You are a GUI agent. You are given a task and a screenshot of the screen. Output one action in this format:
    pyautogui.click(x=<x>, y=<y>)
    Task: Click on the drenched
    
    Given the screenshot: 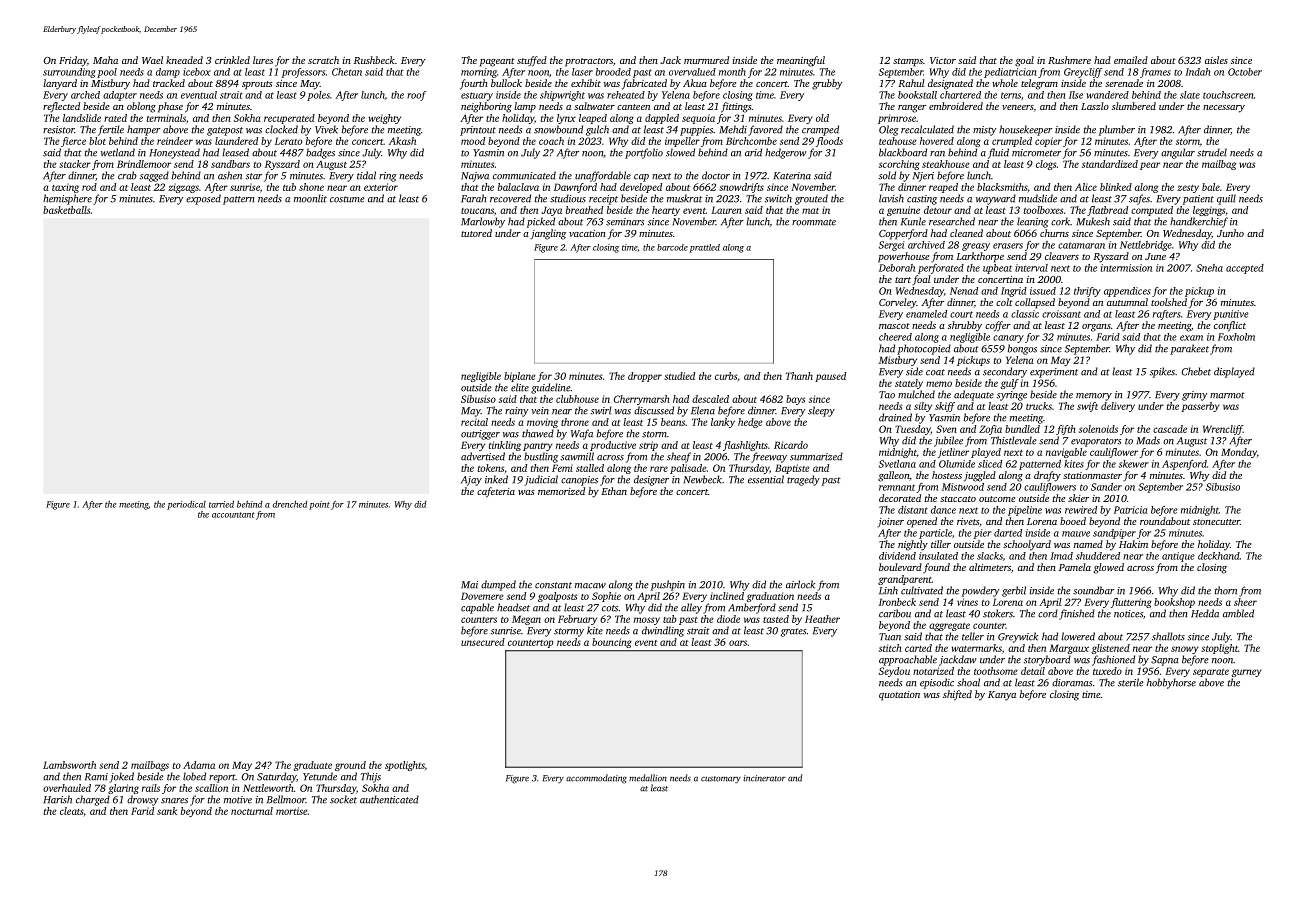 What is the action you would take?
    pyautogui.click(x=290, y=504)
